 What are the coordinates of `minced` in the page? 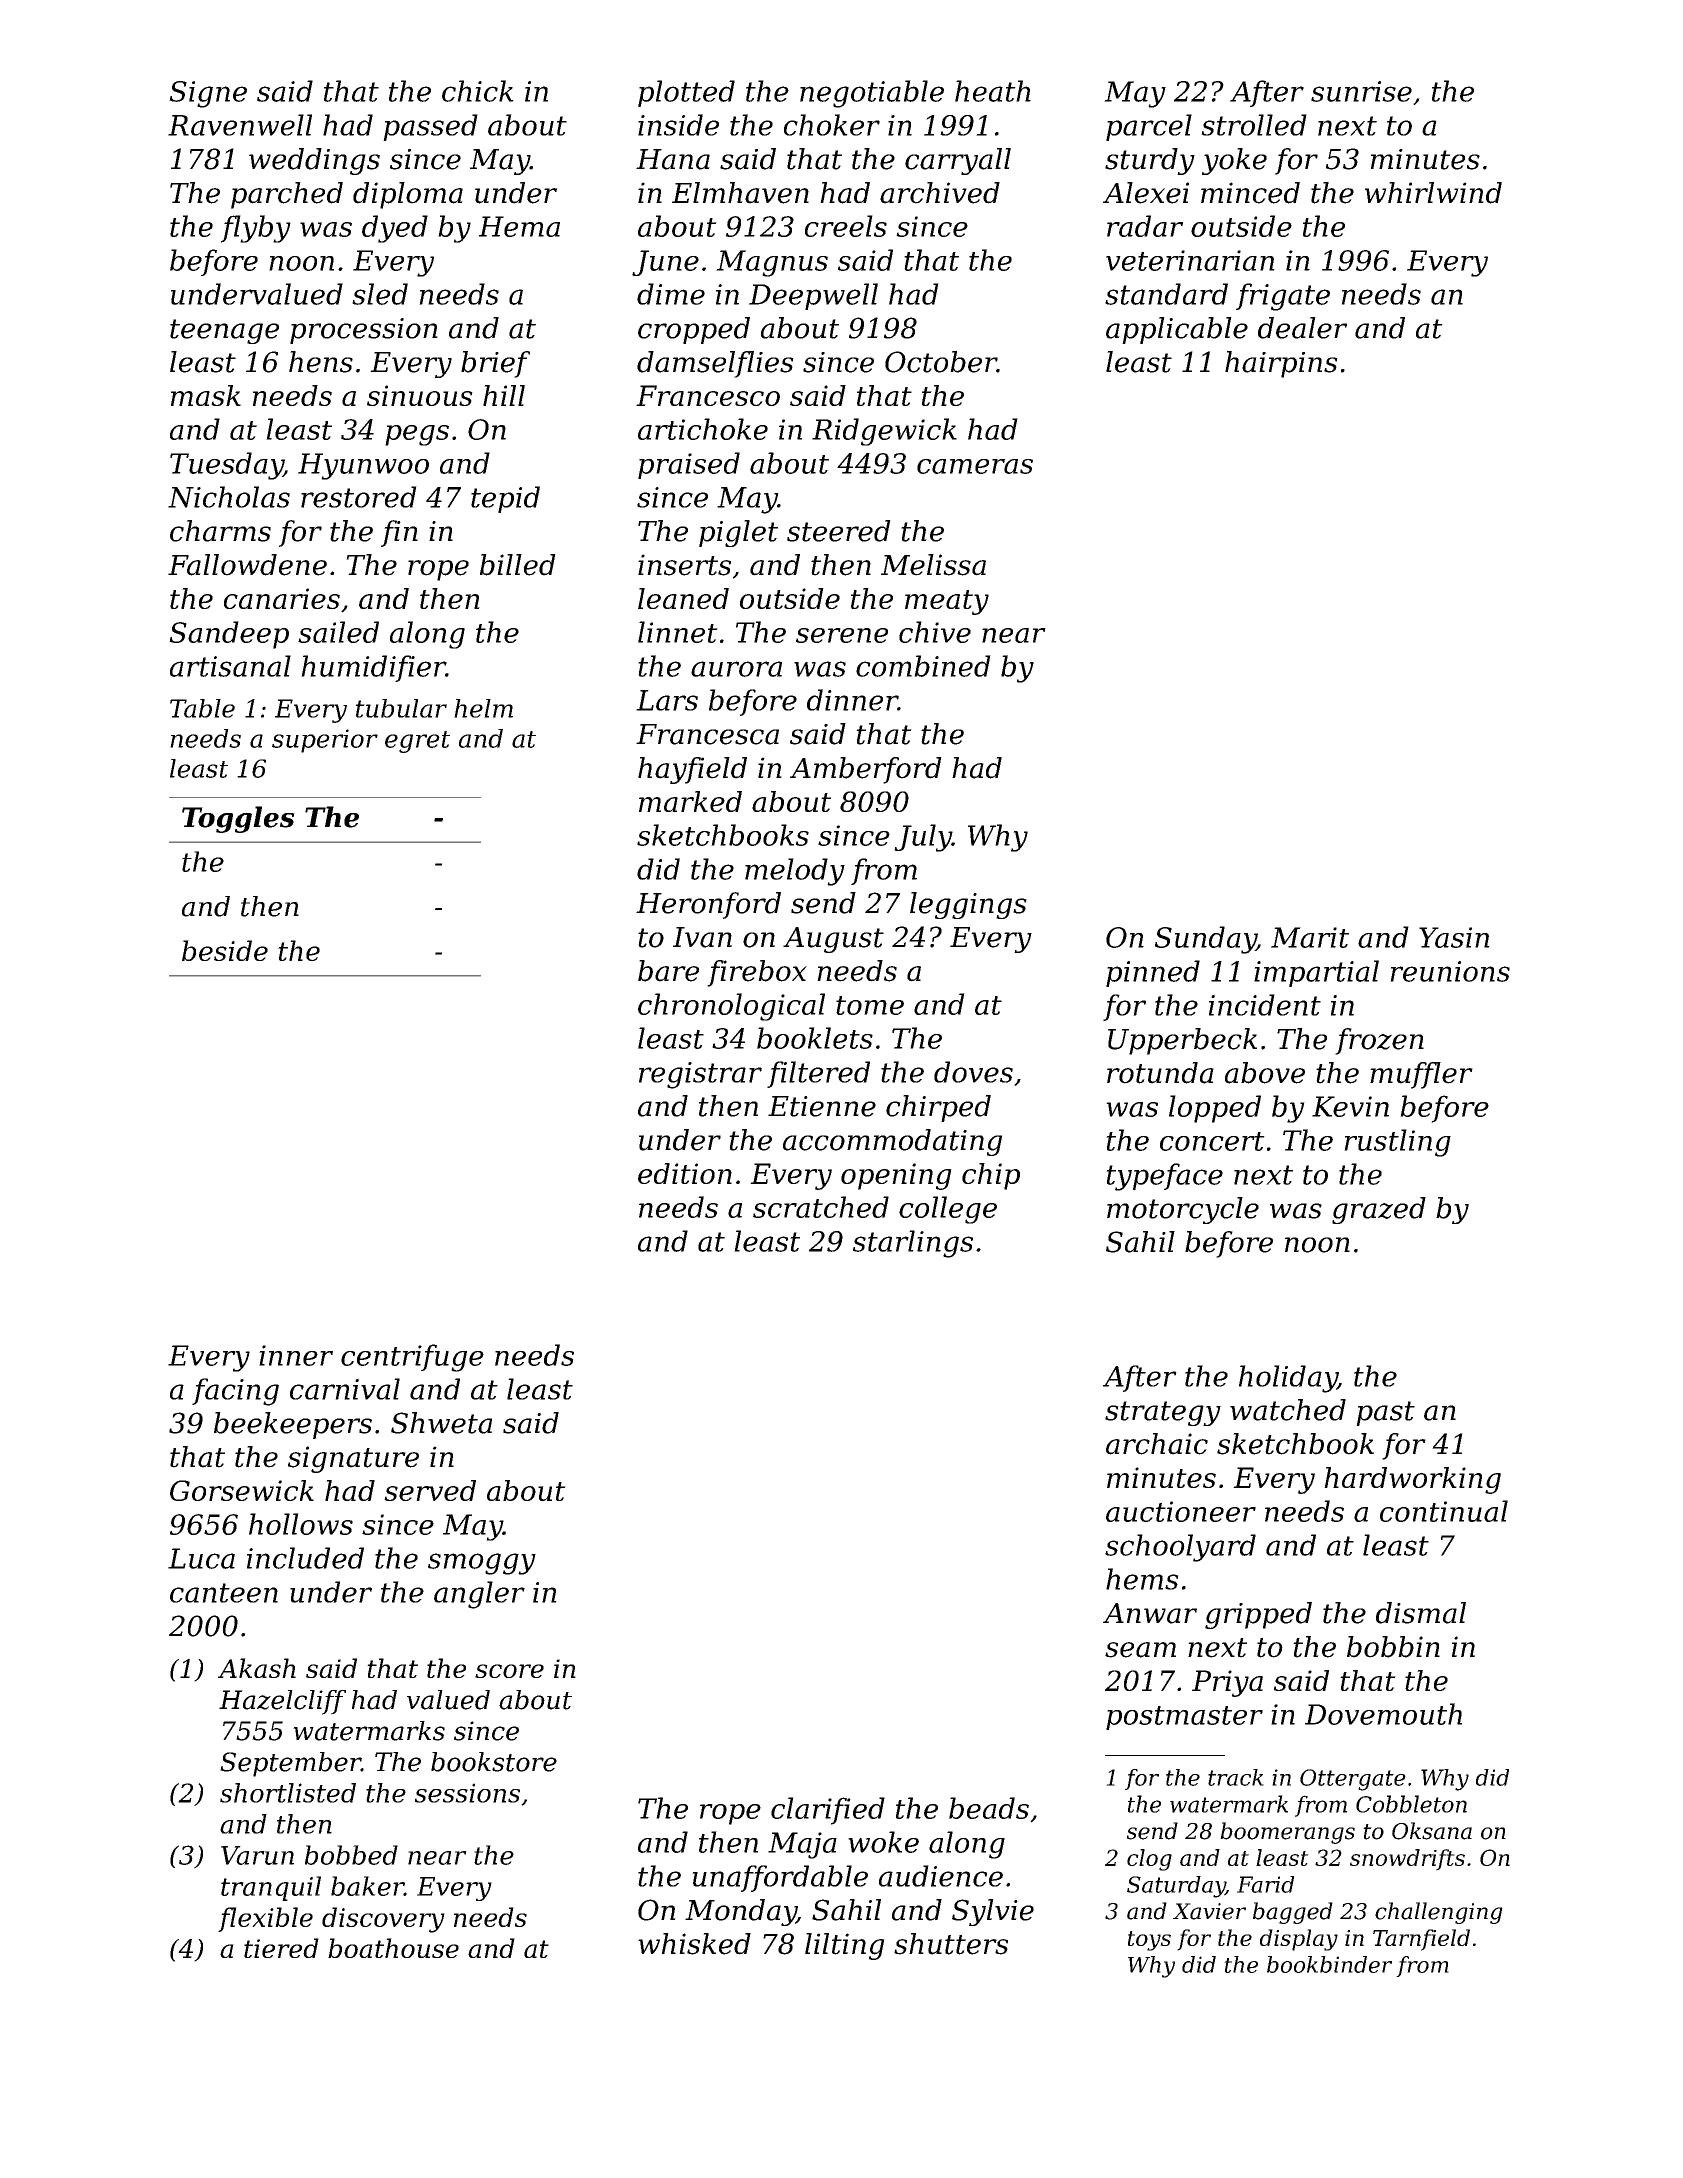 It's located at (1250, 193).
